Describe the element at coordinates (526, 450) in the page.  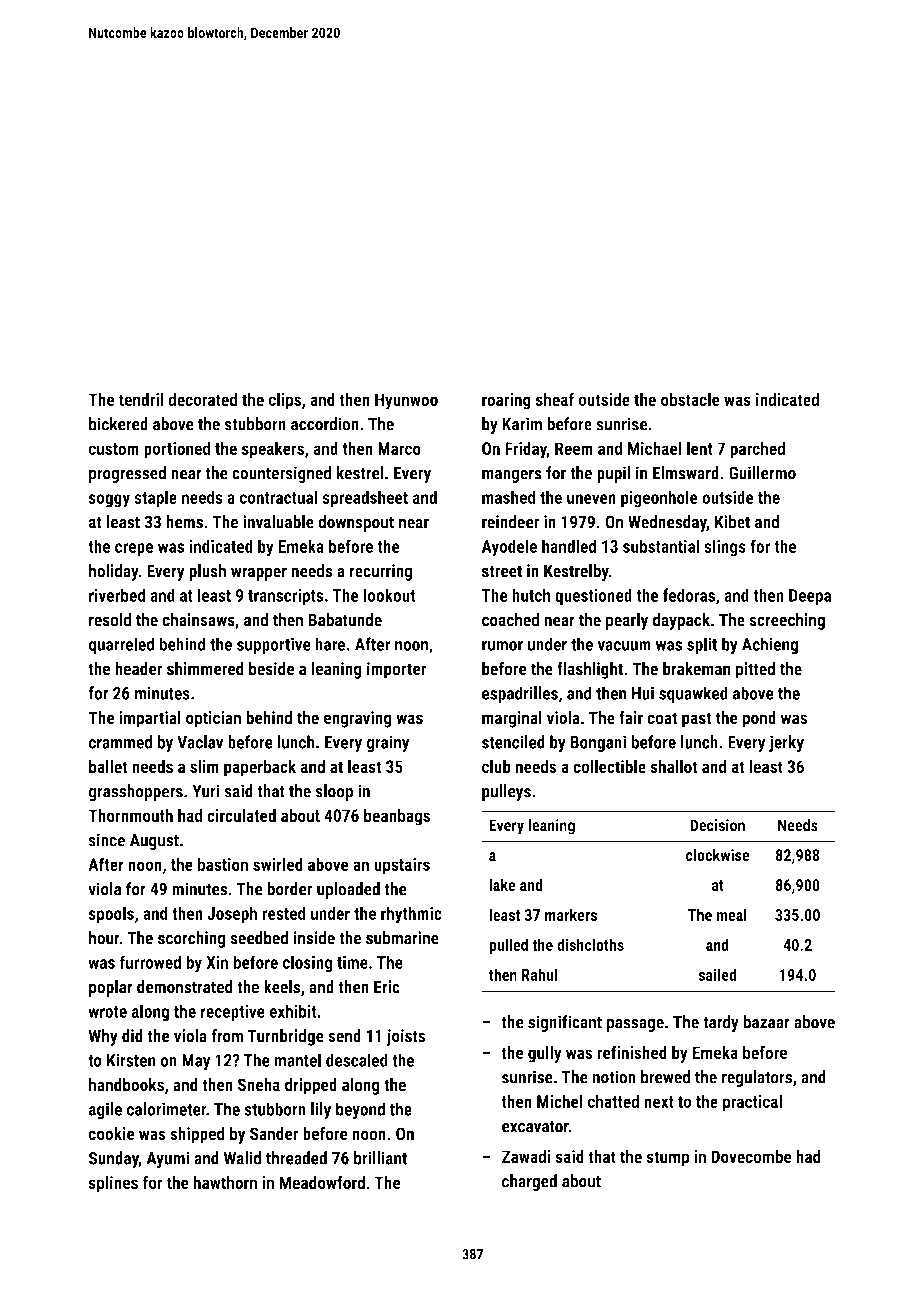
I see `Friday` at that location.
